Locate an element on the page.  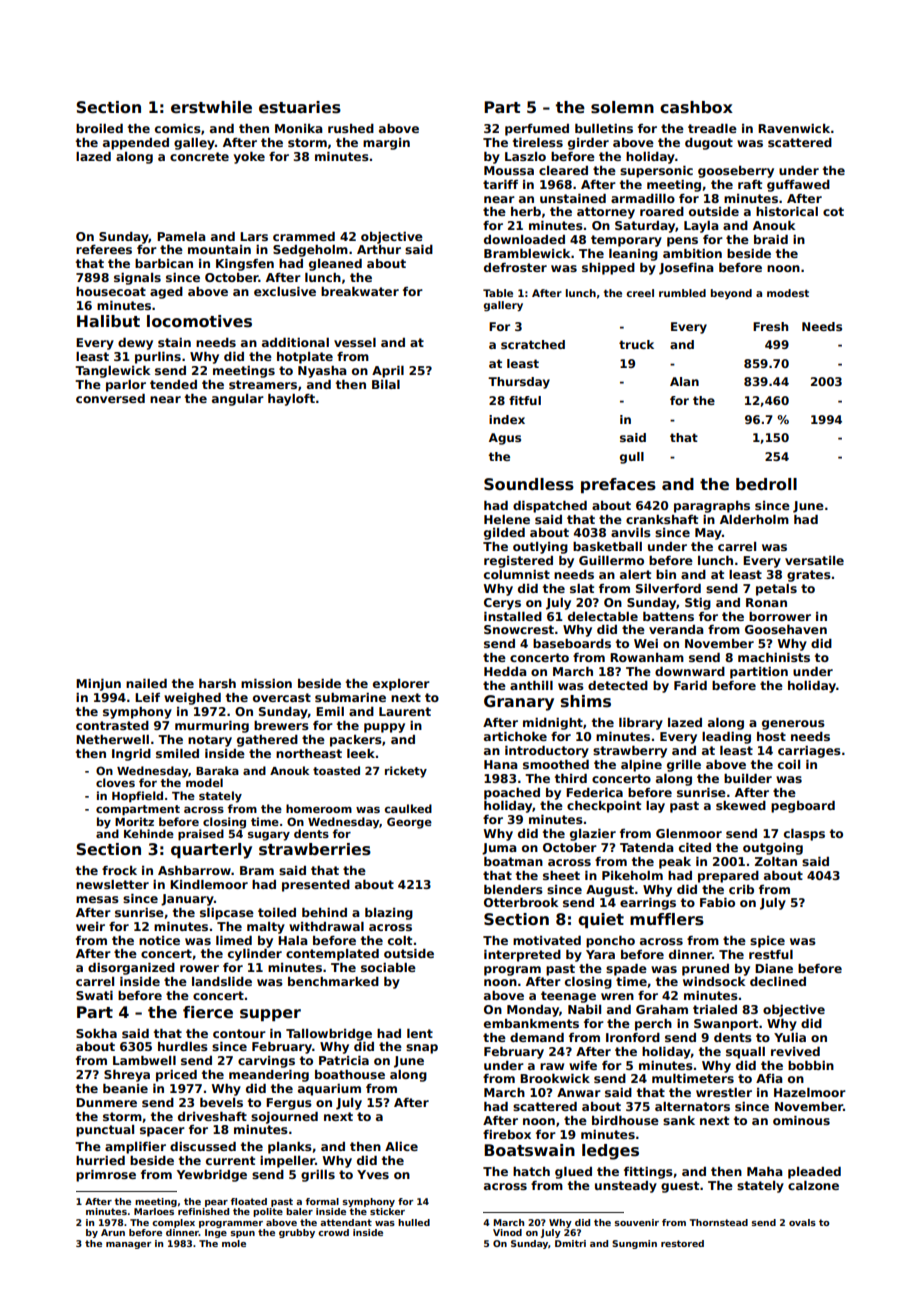
library is located at coordinates (641, 724).
